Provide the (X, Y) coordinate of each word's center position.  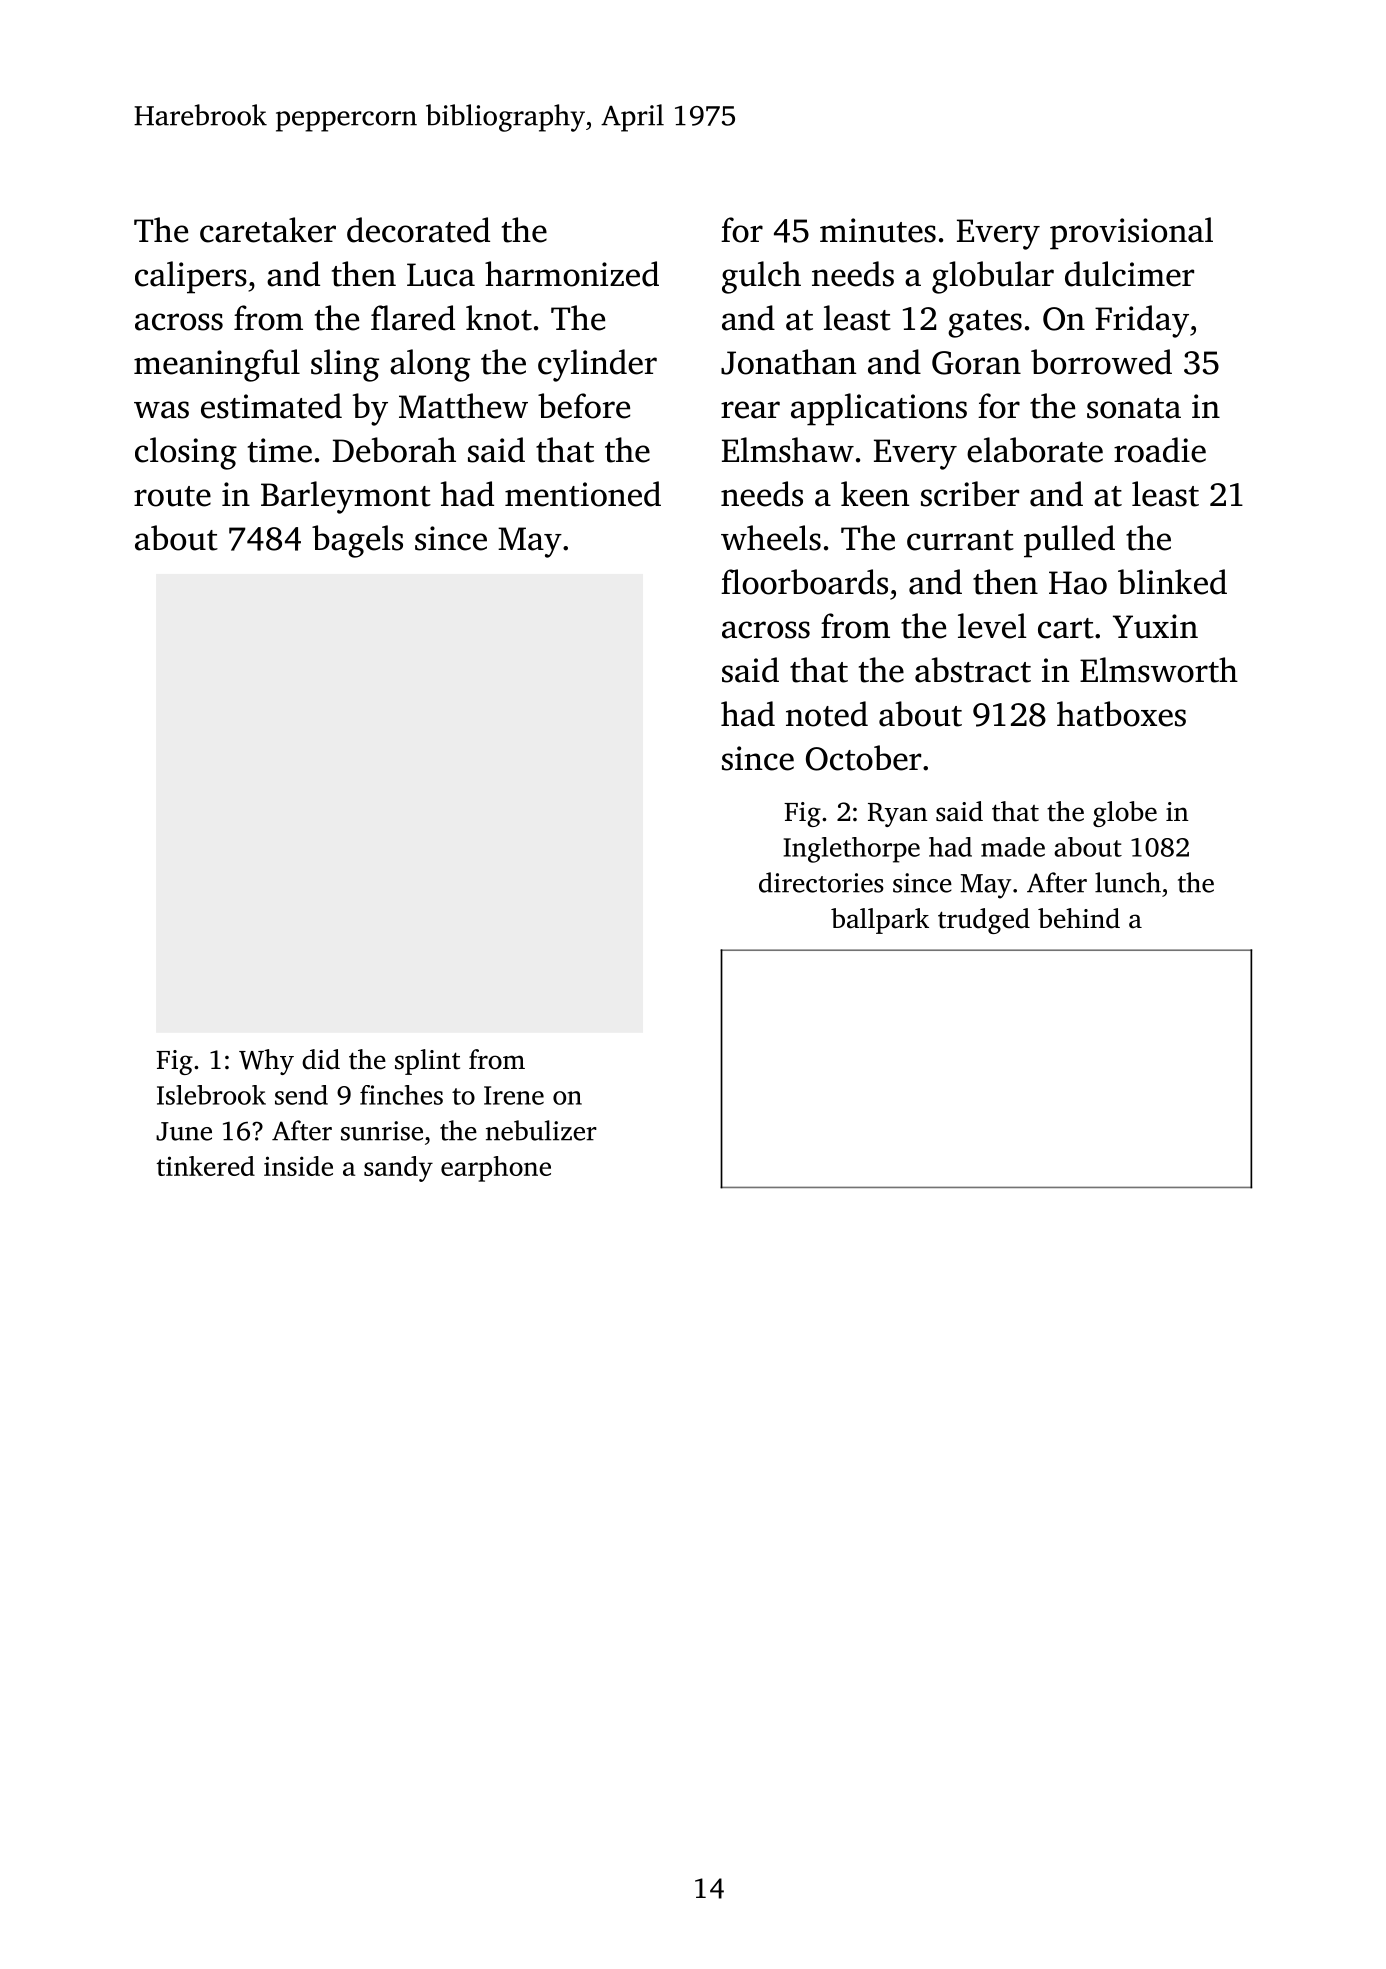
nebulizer (541, 1130)
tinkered (206, 1166)
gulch (761, 277)
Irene (514, 1095)
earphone (496, 1169)
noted (827, 714)
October (863, 758)
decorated (418, 230)
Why (266, 1062)
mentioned (583, 494)
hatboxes (1121, 714)
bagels (357, 541)
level (992, 626)
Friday (1142, 321)
